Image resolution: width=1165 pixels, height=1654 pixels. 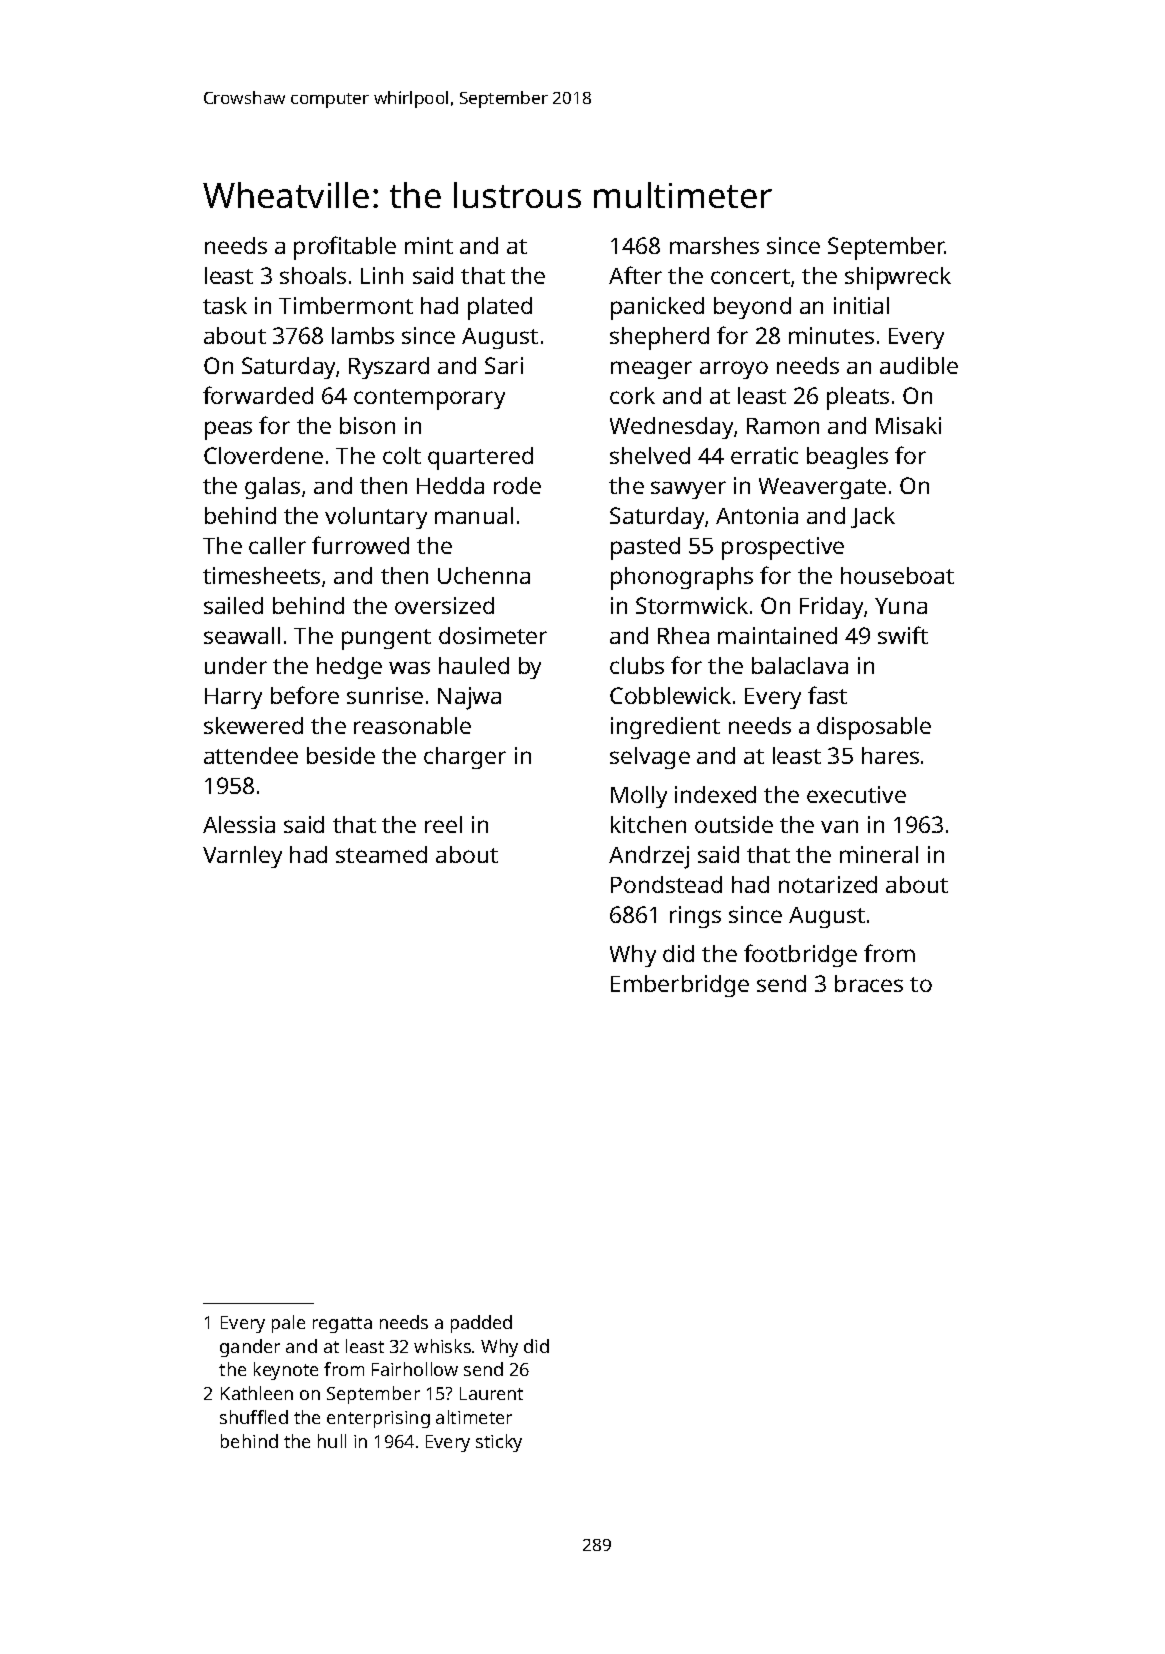 What do you see at coordinates (491, 1393) in the screenshot?
I see `Laurent` at bounding box center [491, 1393].
